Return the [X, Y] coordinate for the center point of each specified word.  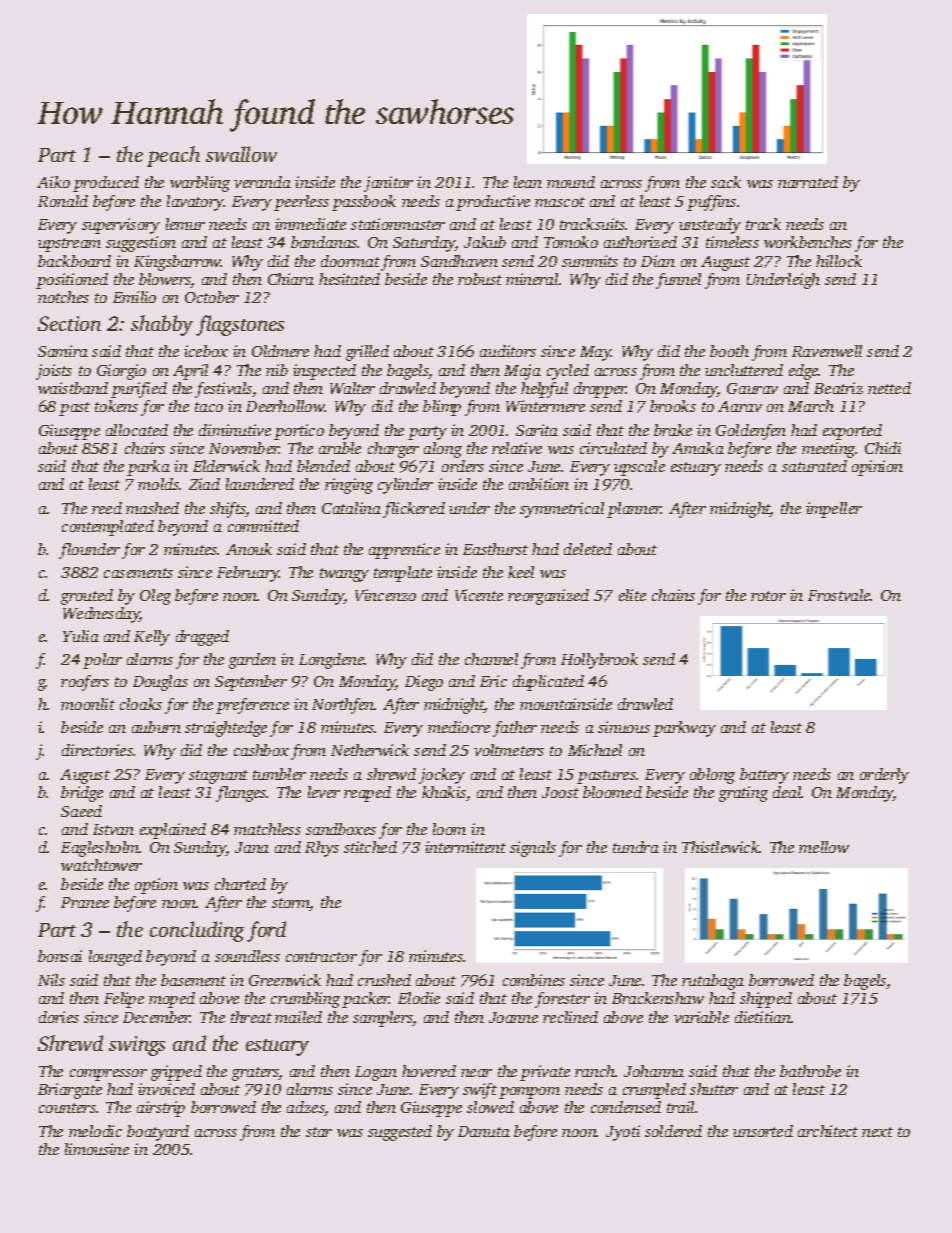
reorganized [548, 597]
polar [102, 661]
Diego [424, 683]
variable [701, 1017]
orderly [884, 776]
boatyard [158, 1133]
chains [673, 595]
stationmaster [398, 224]
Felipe [124, 1000]
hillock [839, 261]
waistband [73, 388]
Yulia [81, 636]
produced [106, 184]
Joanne [513, 1017]
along [443, 450]
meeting [829, 450]
